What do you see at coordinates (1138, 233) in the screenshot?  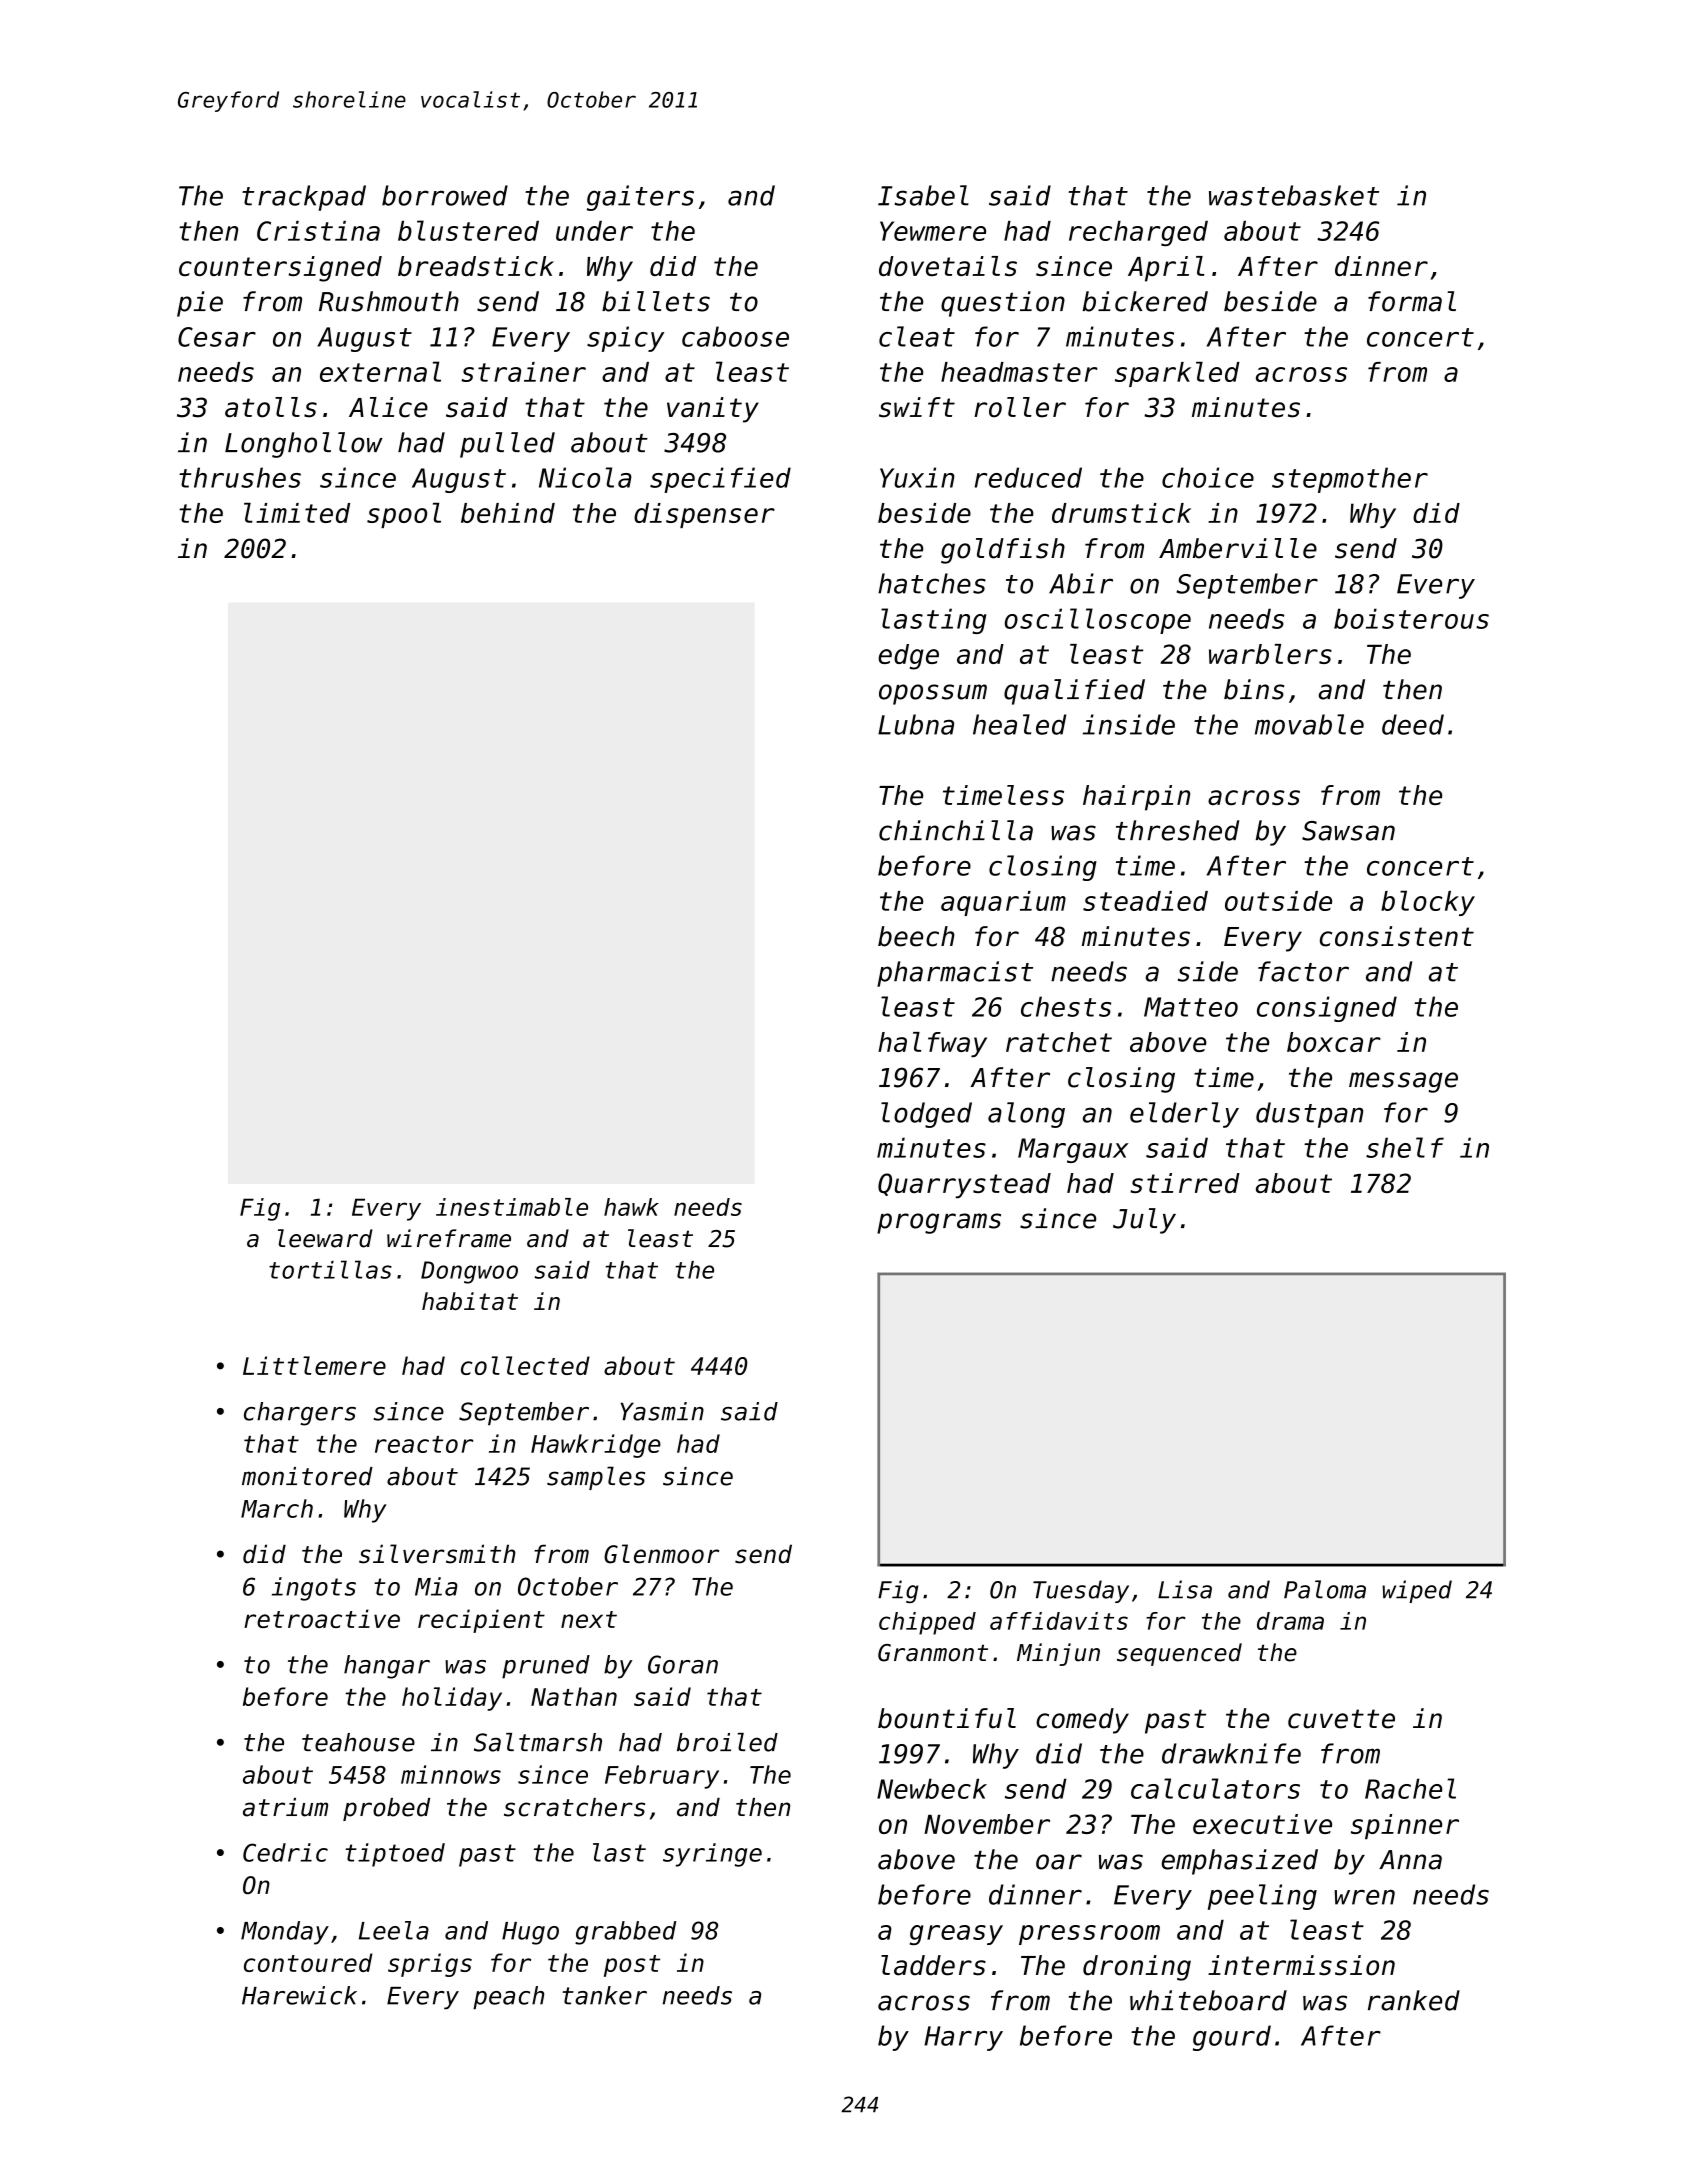 I see `recharged` at bounding box center [1138, 233].
